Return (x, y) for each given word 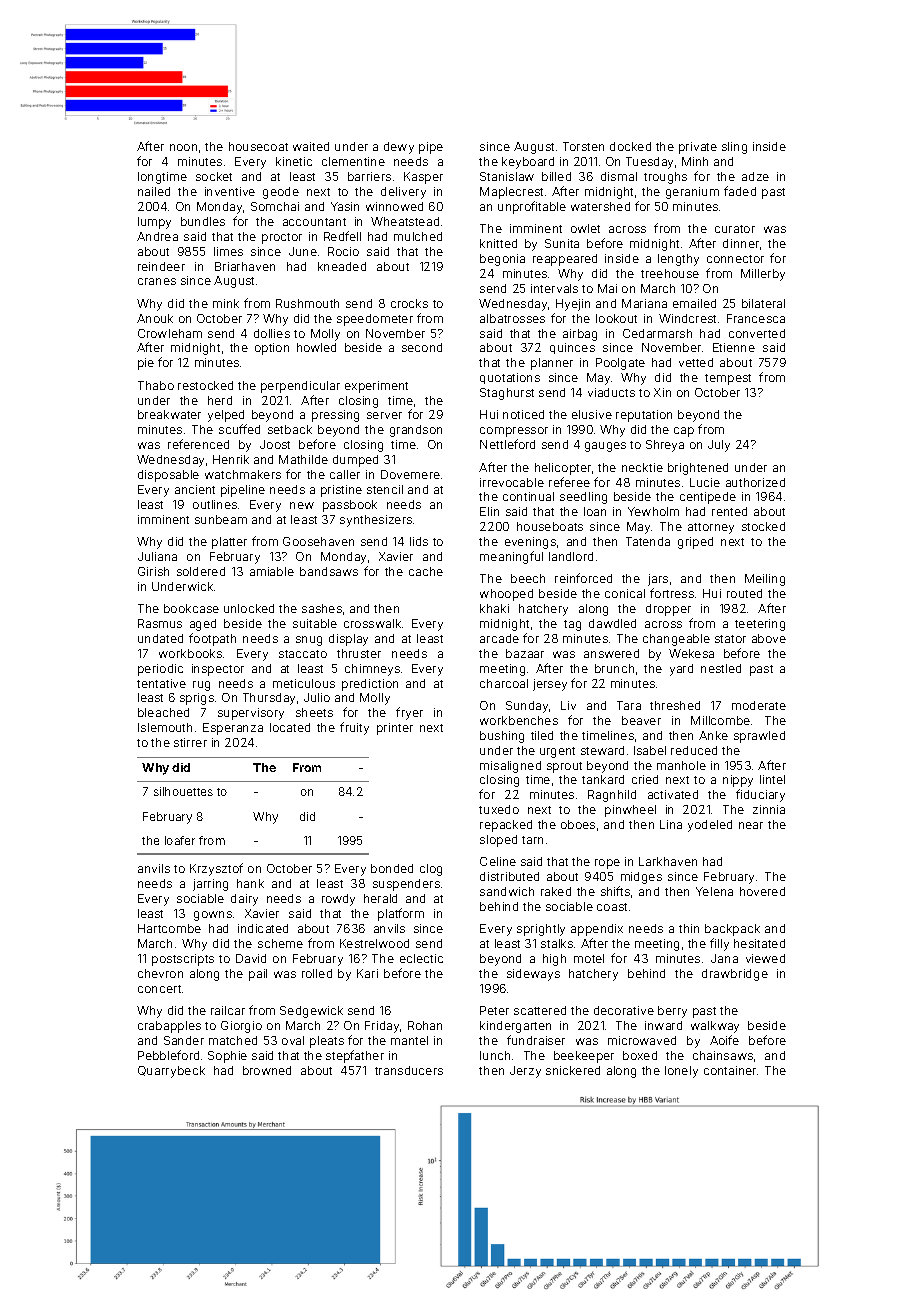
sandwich (507, 891)
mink (226, 303)
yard (681, 670)
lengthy (678, 260)
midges (641, 878)
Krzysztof (216, 869)
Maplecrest (511, 193)
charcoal (504, 683)
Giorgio (241, 1027)
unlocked (249, 608)
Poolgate (620, 364)
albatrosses (512, 318)
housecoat (258, 146)
